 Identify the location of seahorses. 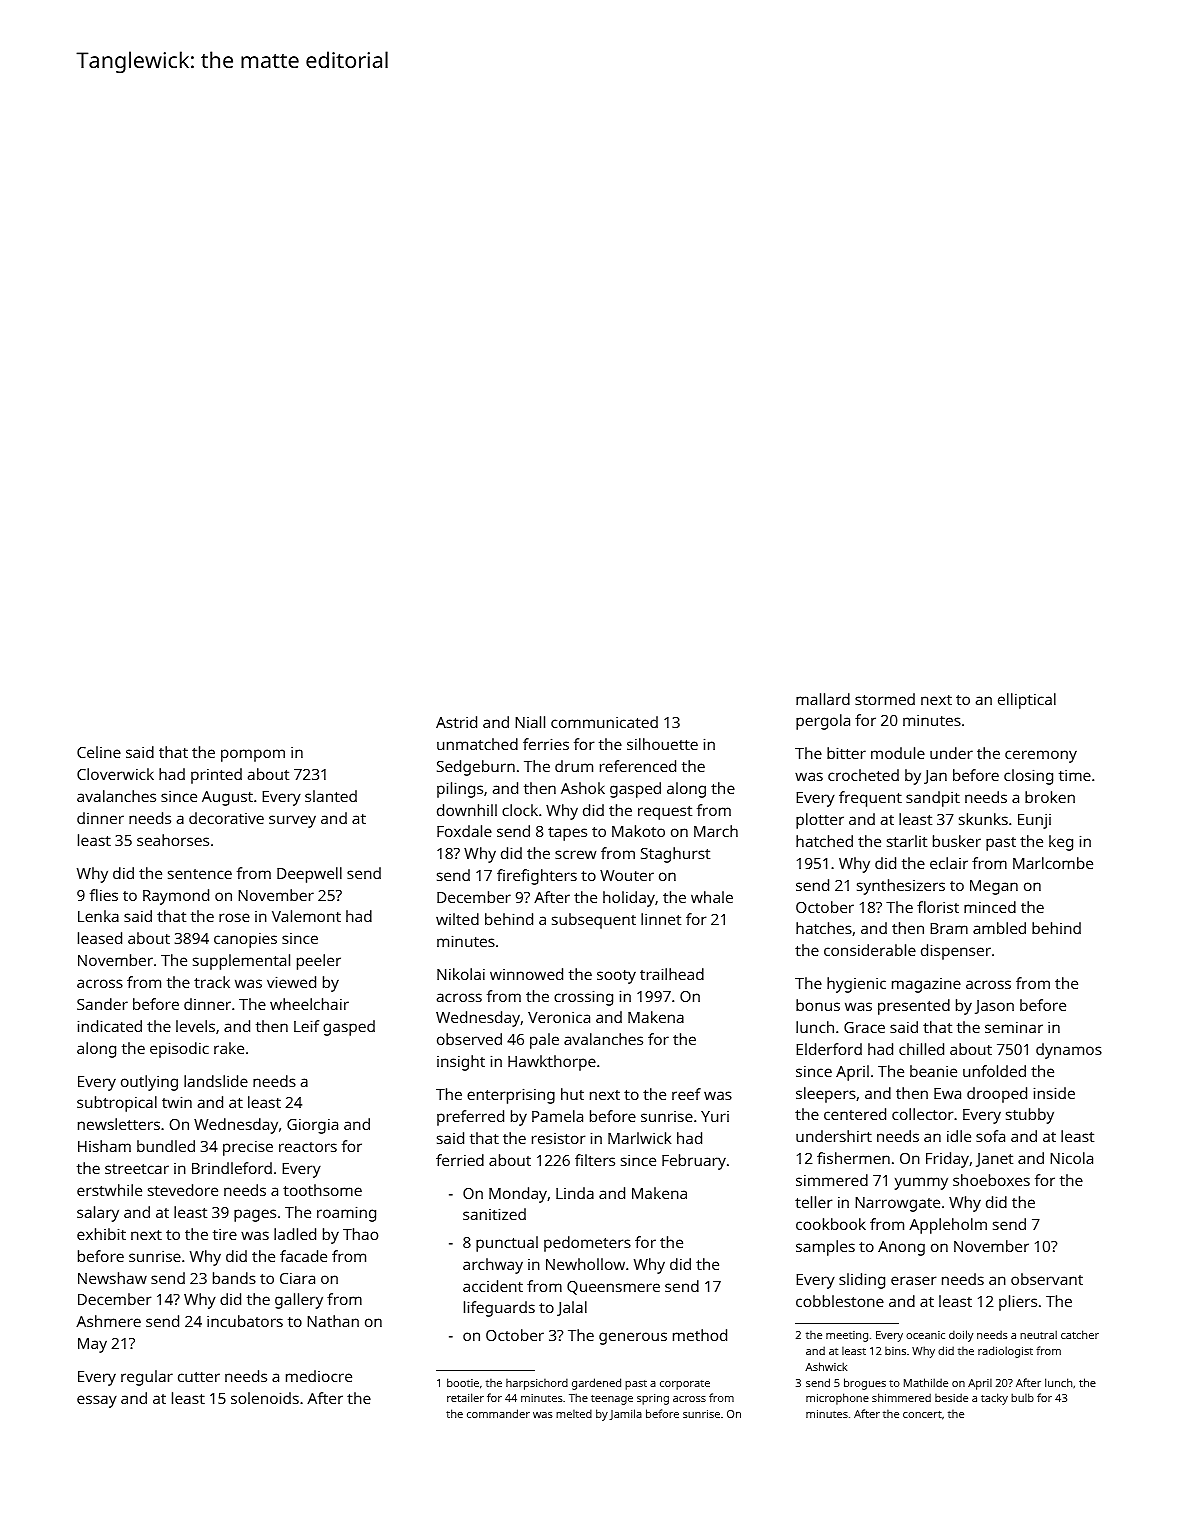
(173, 840).
